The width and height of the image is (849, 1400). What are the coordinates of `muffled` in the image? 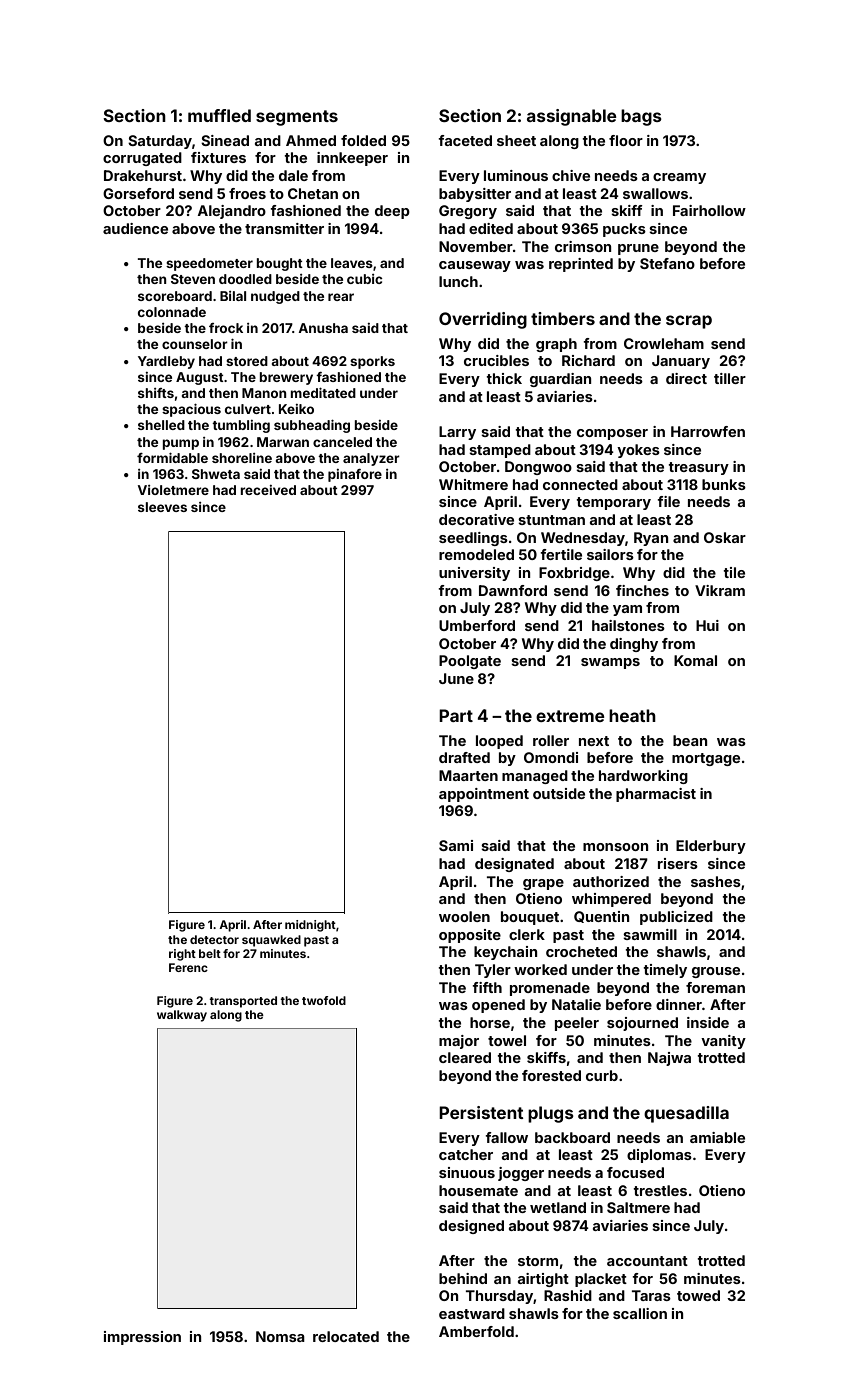 It's located at (219, 115).
